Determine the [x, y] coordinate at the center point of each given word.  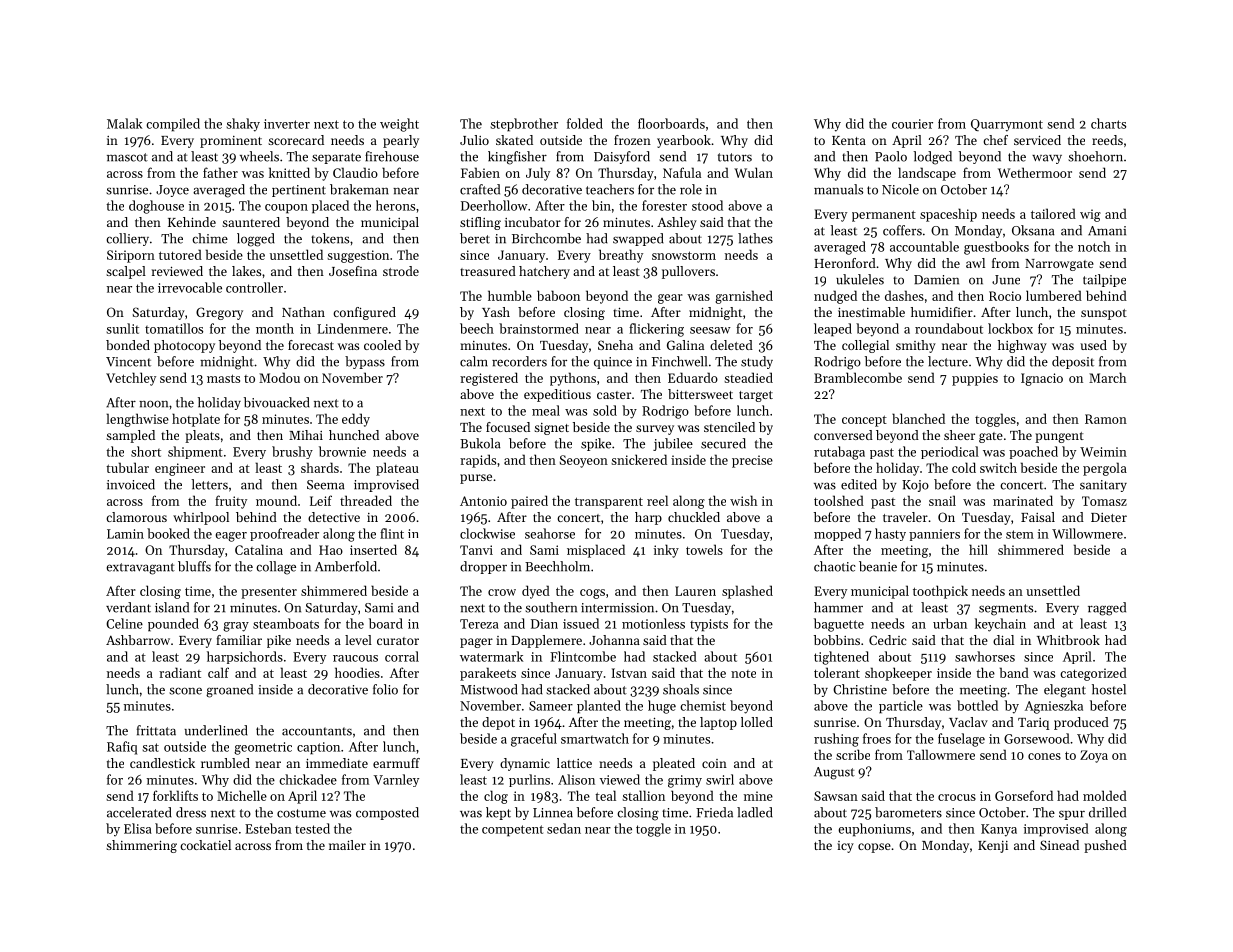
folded [585, 123]
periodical [950, 452]
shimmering [141, 846]
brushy [292, 452]
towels [704, 549]
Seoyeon [584, 461]
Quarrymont [1007, 125]
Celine [124, 623]
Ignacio [1042, 379]
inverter [287, 124]
